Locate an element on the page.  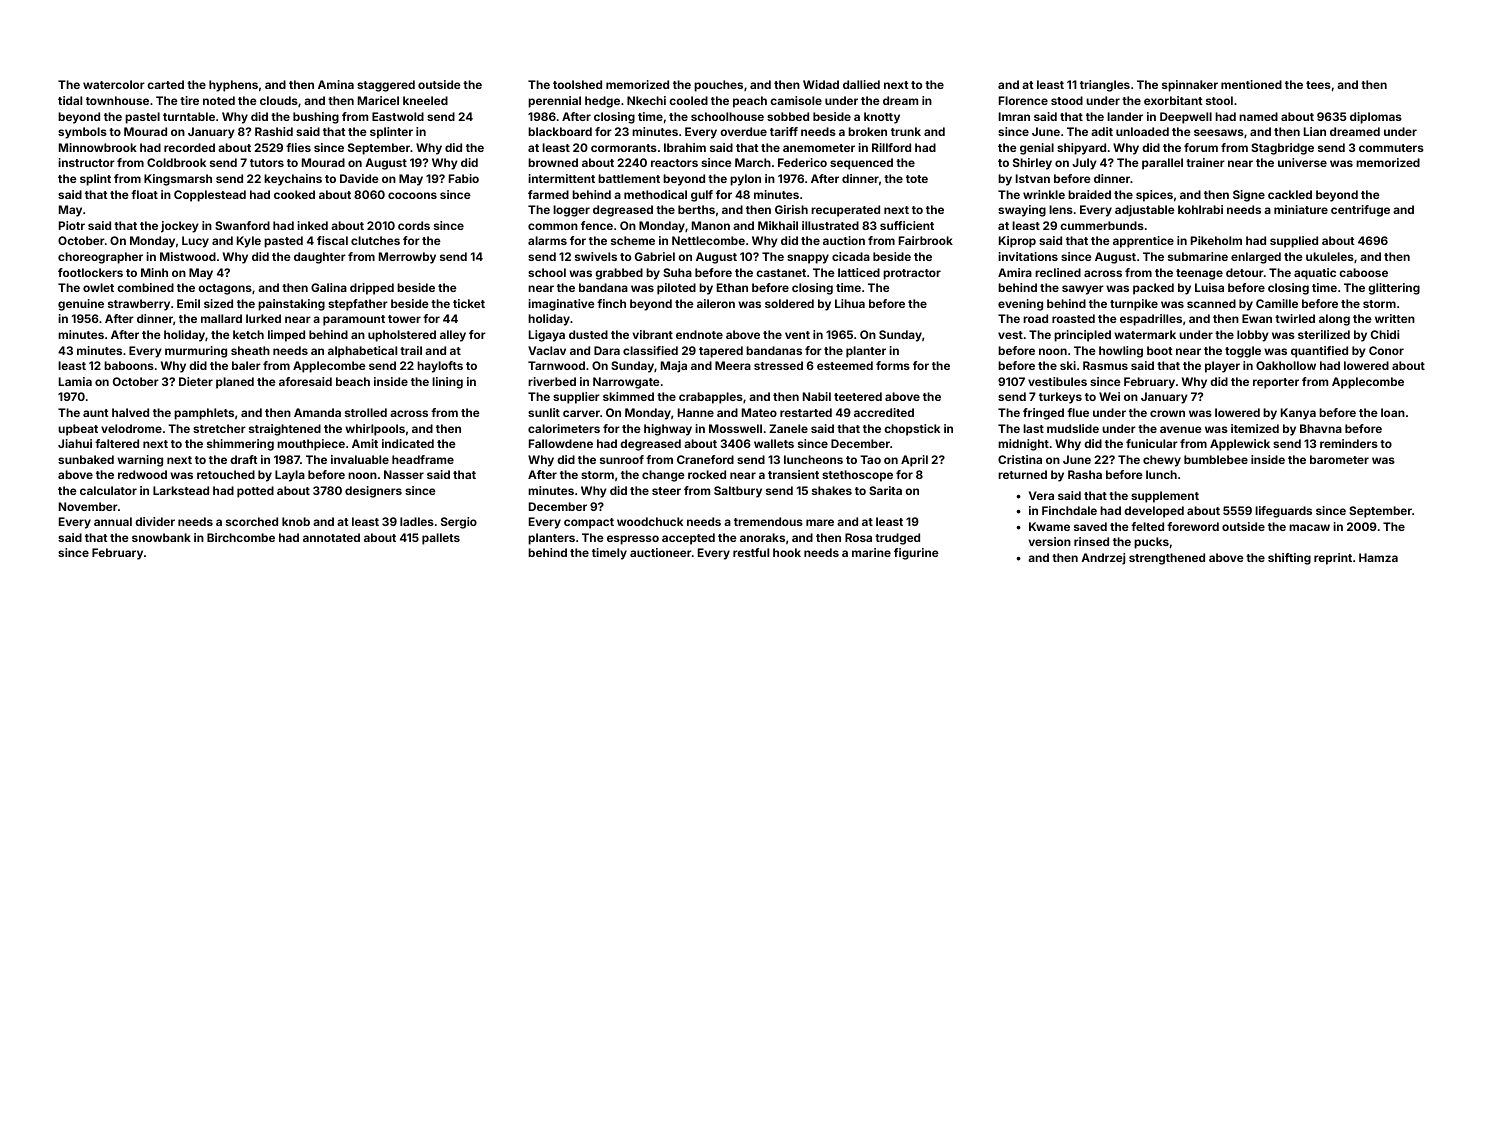
baboons is located at coordinates (129, 365).
